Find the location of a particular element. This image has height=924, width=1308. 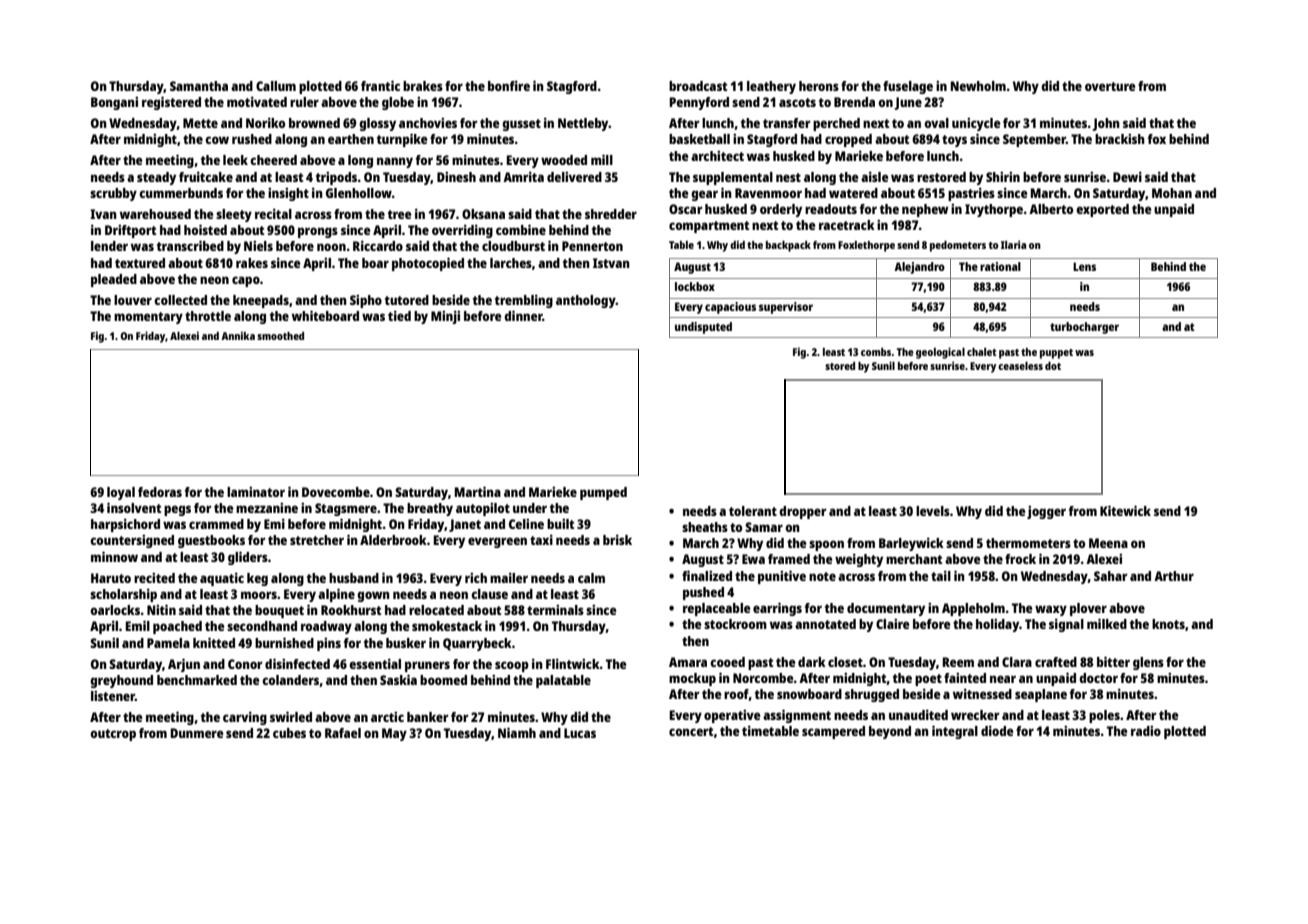

geological is located at coordinates (940, 353).
